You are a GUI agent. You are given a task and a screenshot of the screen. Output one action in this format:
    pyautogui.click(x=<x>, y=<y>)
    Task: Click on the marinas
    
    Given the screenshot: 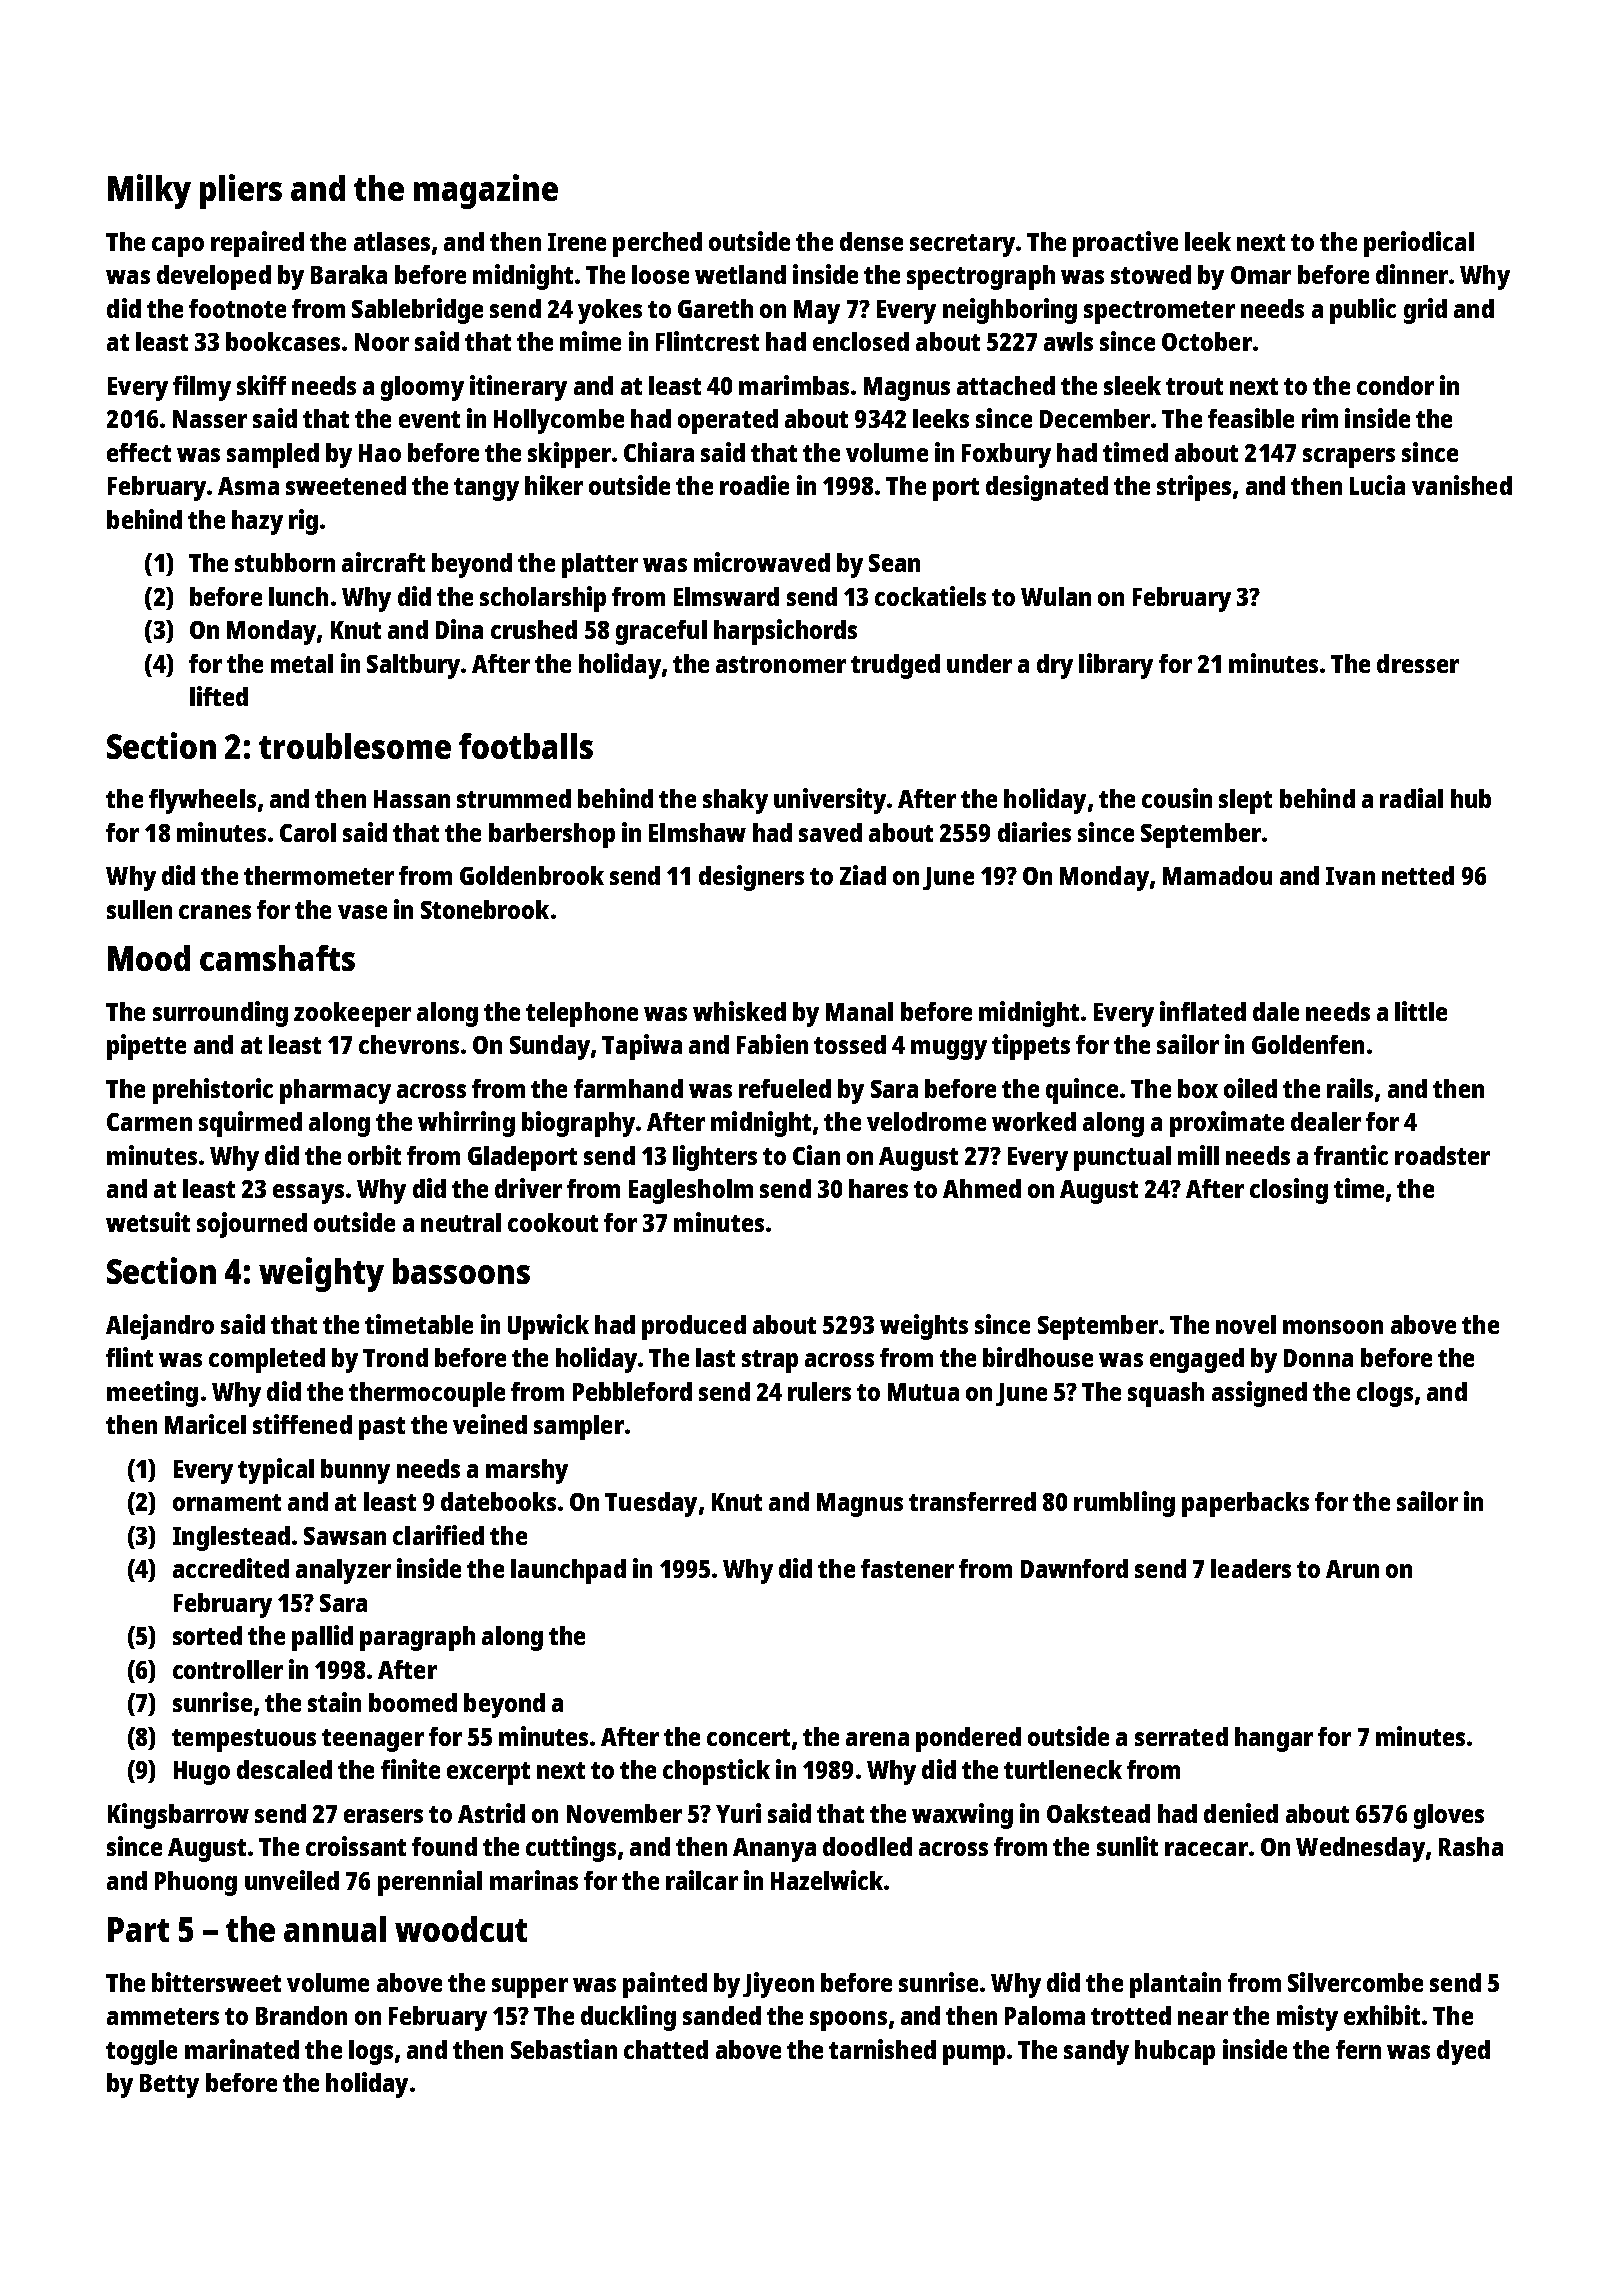 What is the action you would take?
    pyautogui.click(x=534, y=1880)
